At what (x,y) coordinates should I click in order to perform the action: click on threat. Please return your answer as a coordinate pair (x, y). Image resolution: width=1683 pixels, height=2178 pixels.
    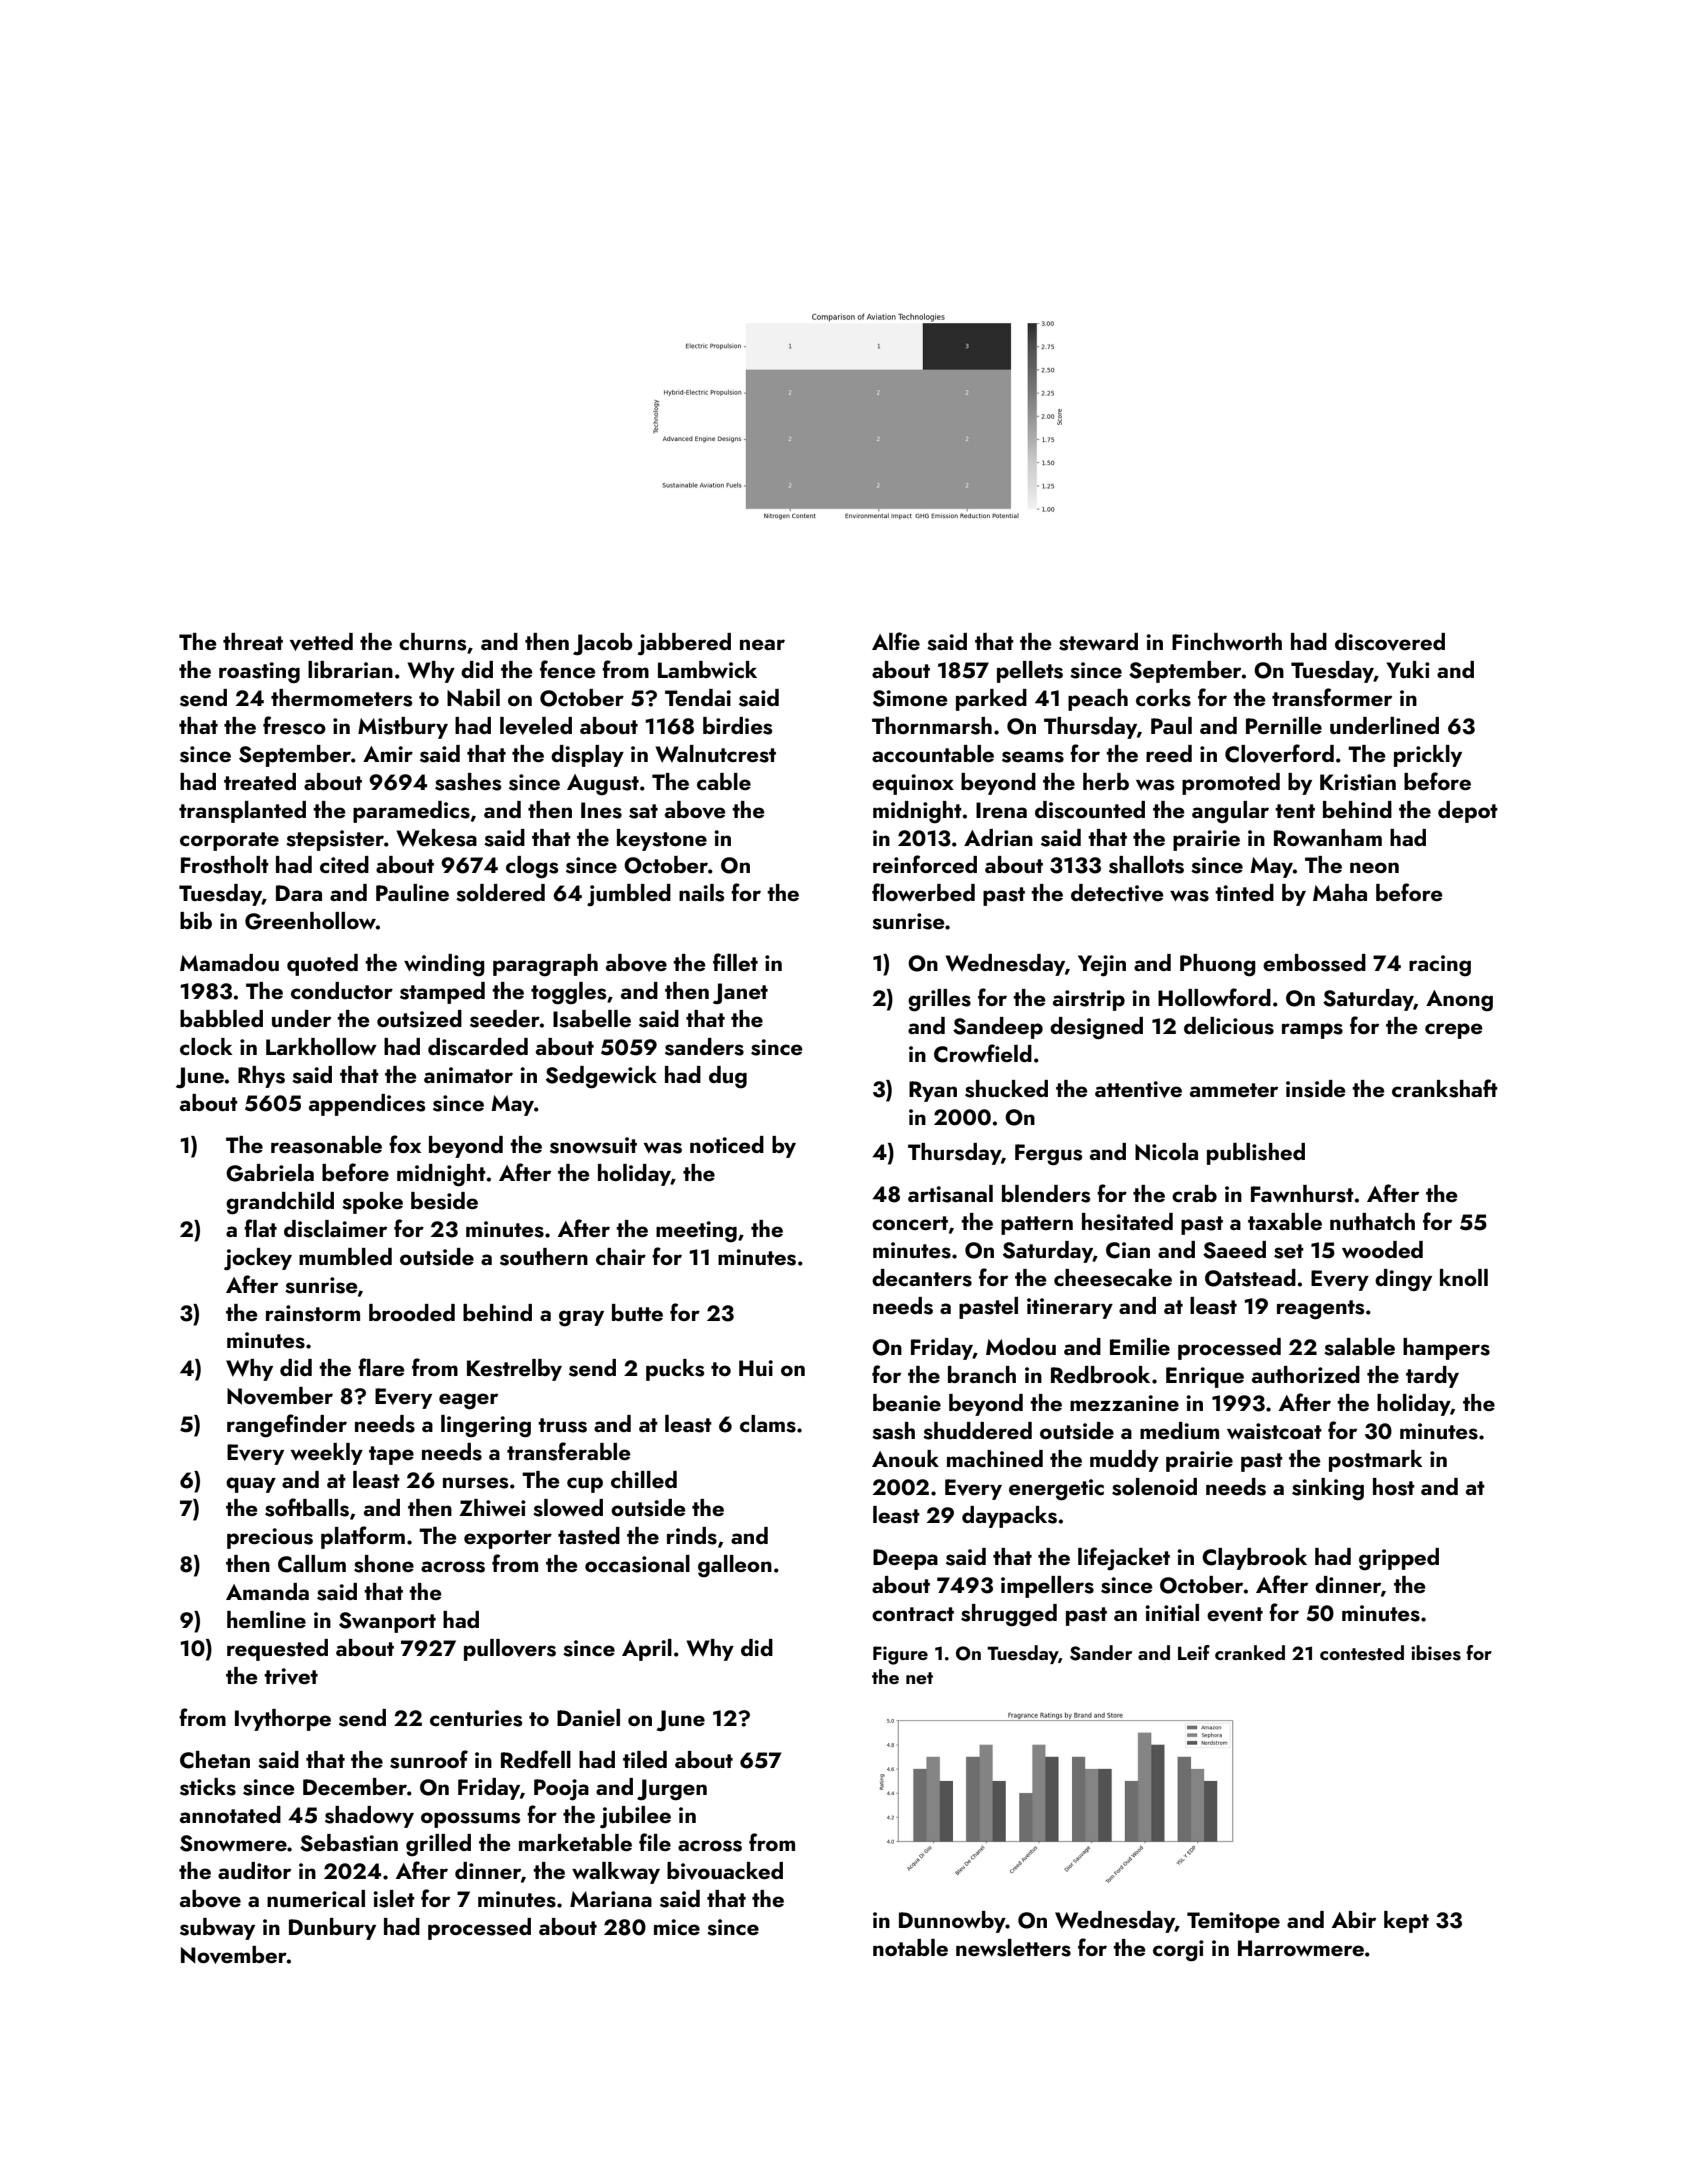
    Looking at the image, I should click on (253, 641).
